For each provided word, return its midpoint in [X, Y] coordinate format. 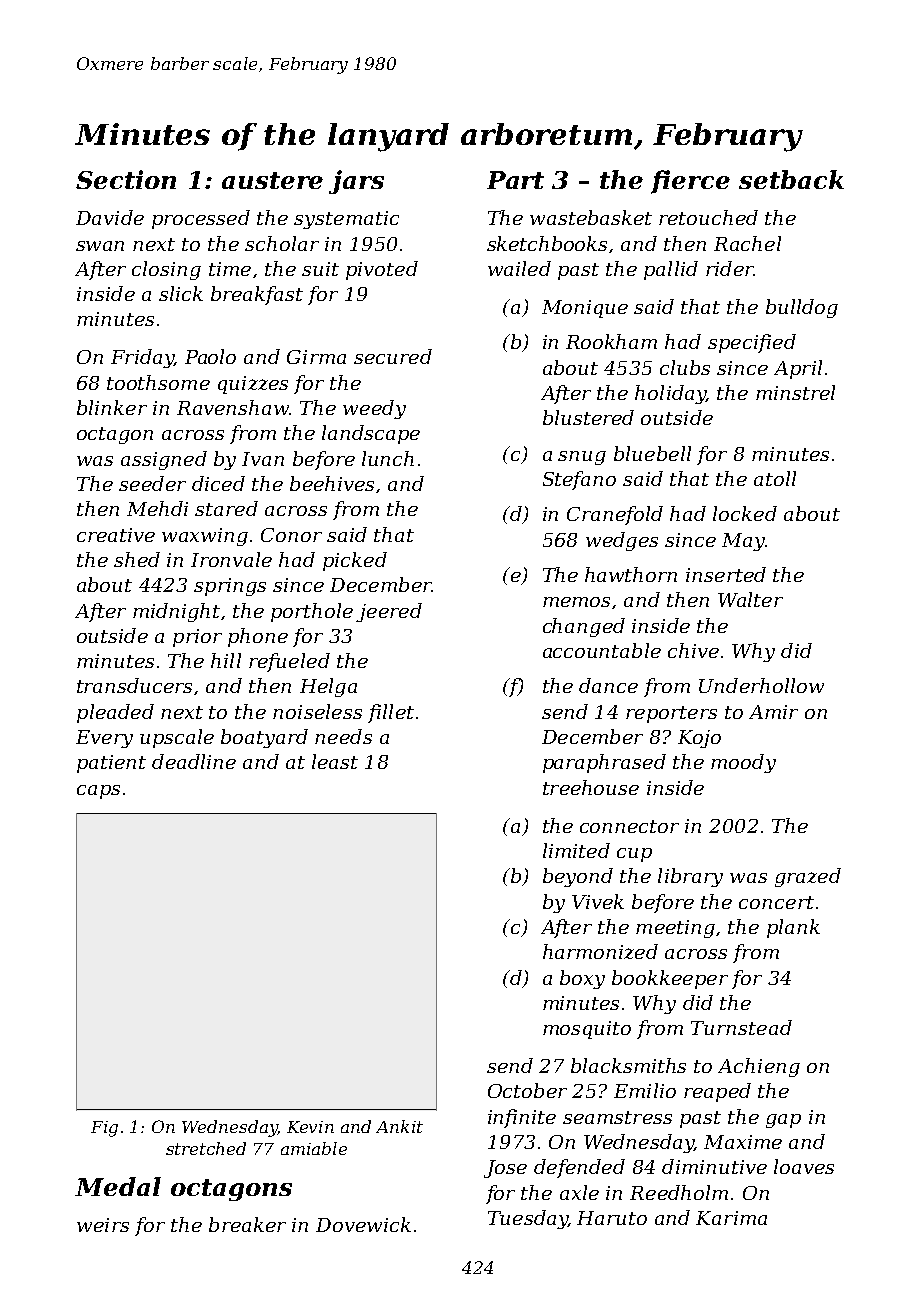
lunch [388, 458]
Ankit [399, 1126]
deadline [194, 761]
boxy [582, 979]
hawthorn [631, 574]
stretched [206, 1148]
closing [166, 270]
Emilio [645, 1090]
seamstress [617, 1117]
